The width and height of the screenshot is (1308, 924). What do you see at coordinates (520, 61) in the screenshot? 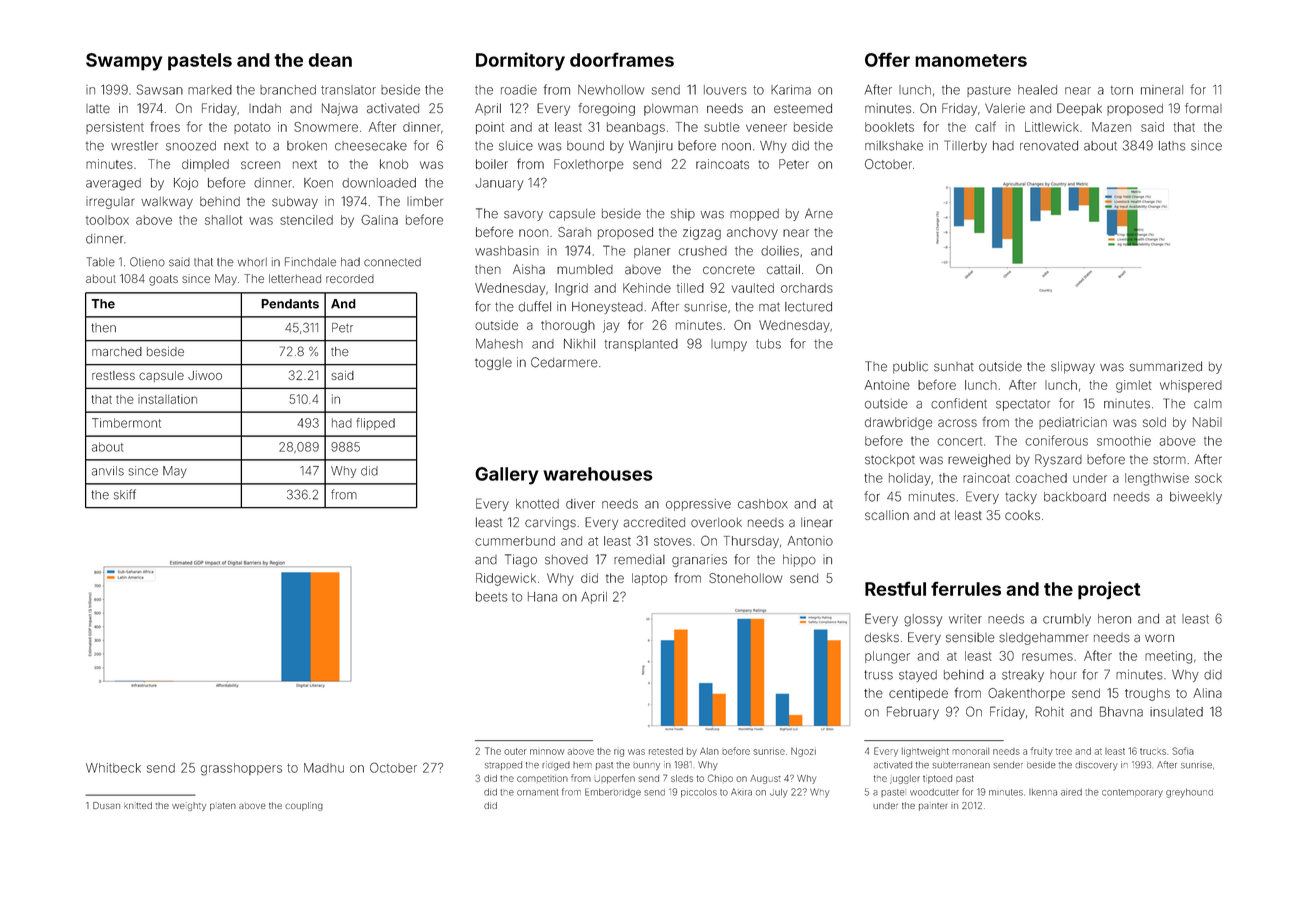
I see `Dormitory` at bounding box center [520, 61].
